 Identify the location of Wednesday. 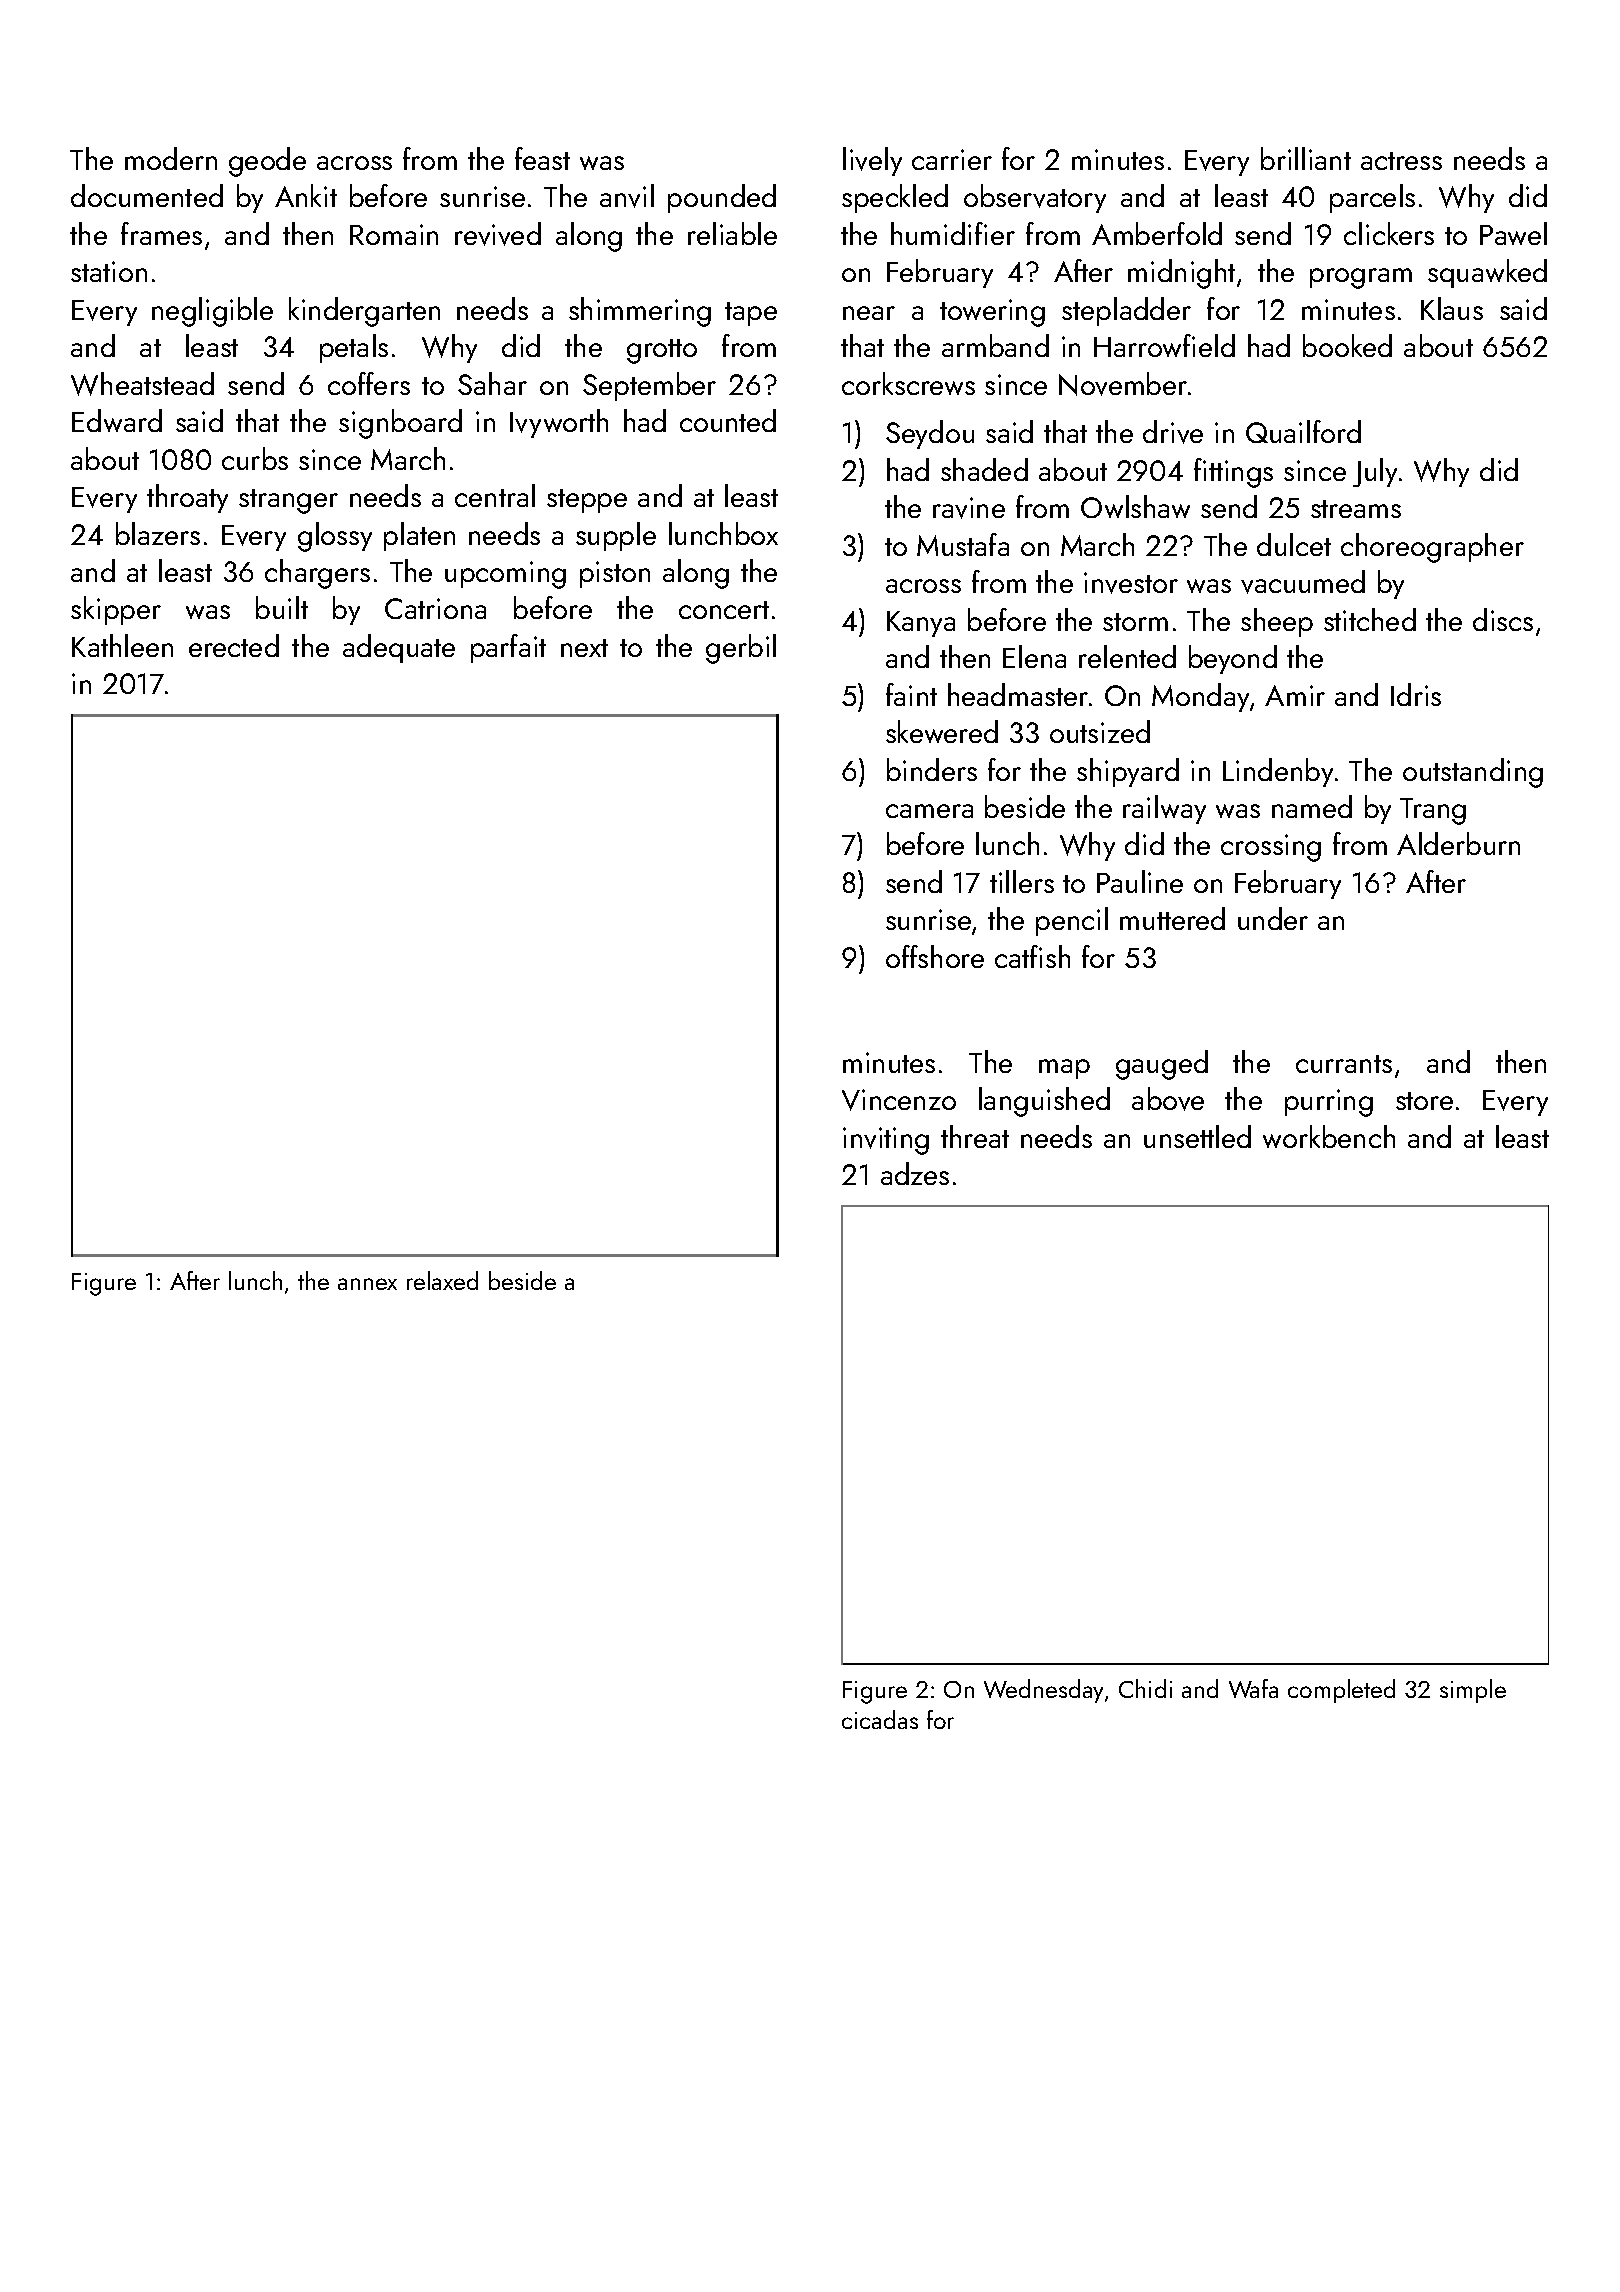
(1043, 1691).
